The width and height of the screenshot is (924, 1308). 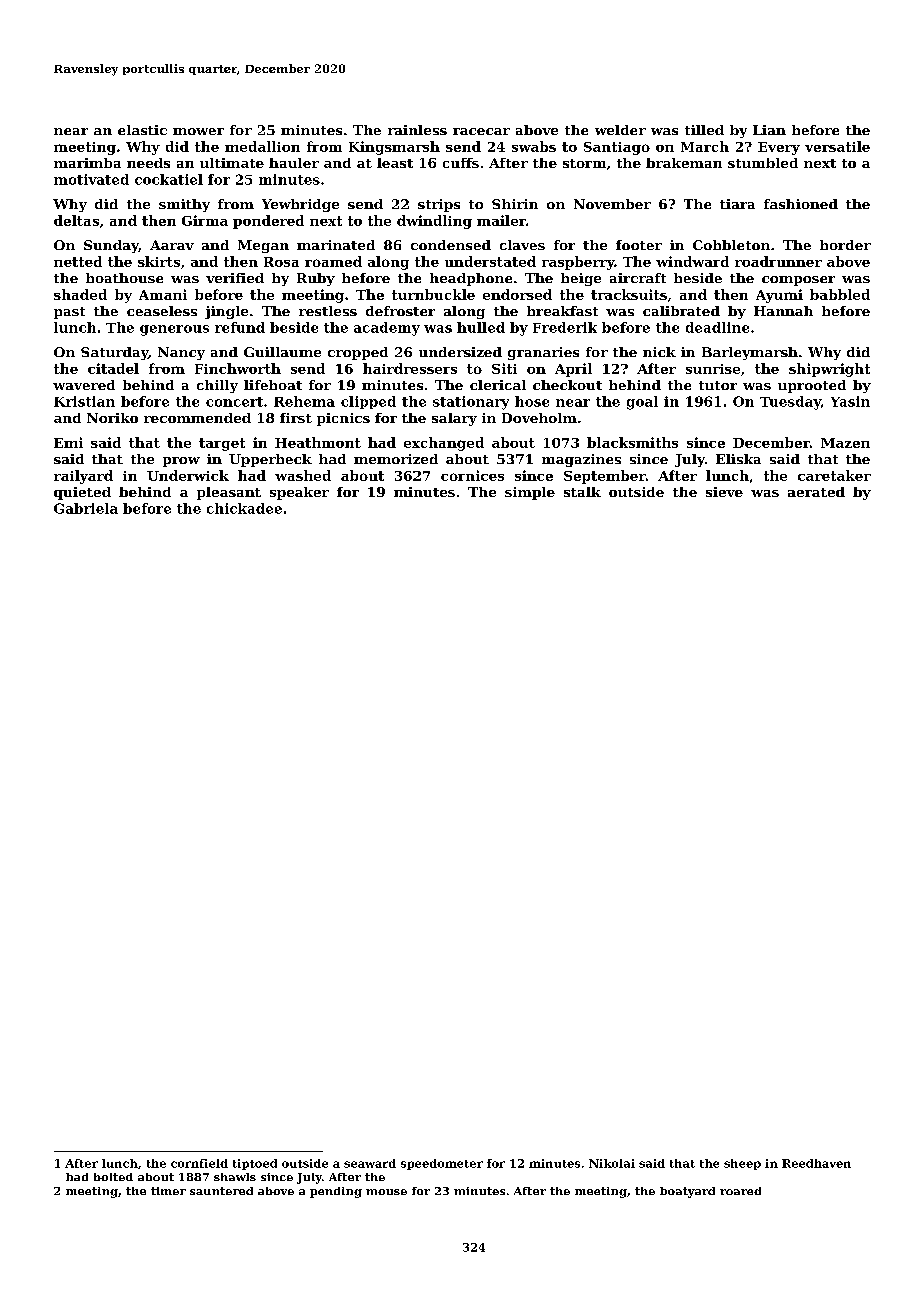 What do you see at coordinates (386, 1192) in the screenshot?
I see `mouse` at bounding box center [386, 1192].
